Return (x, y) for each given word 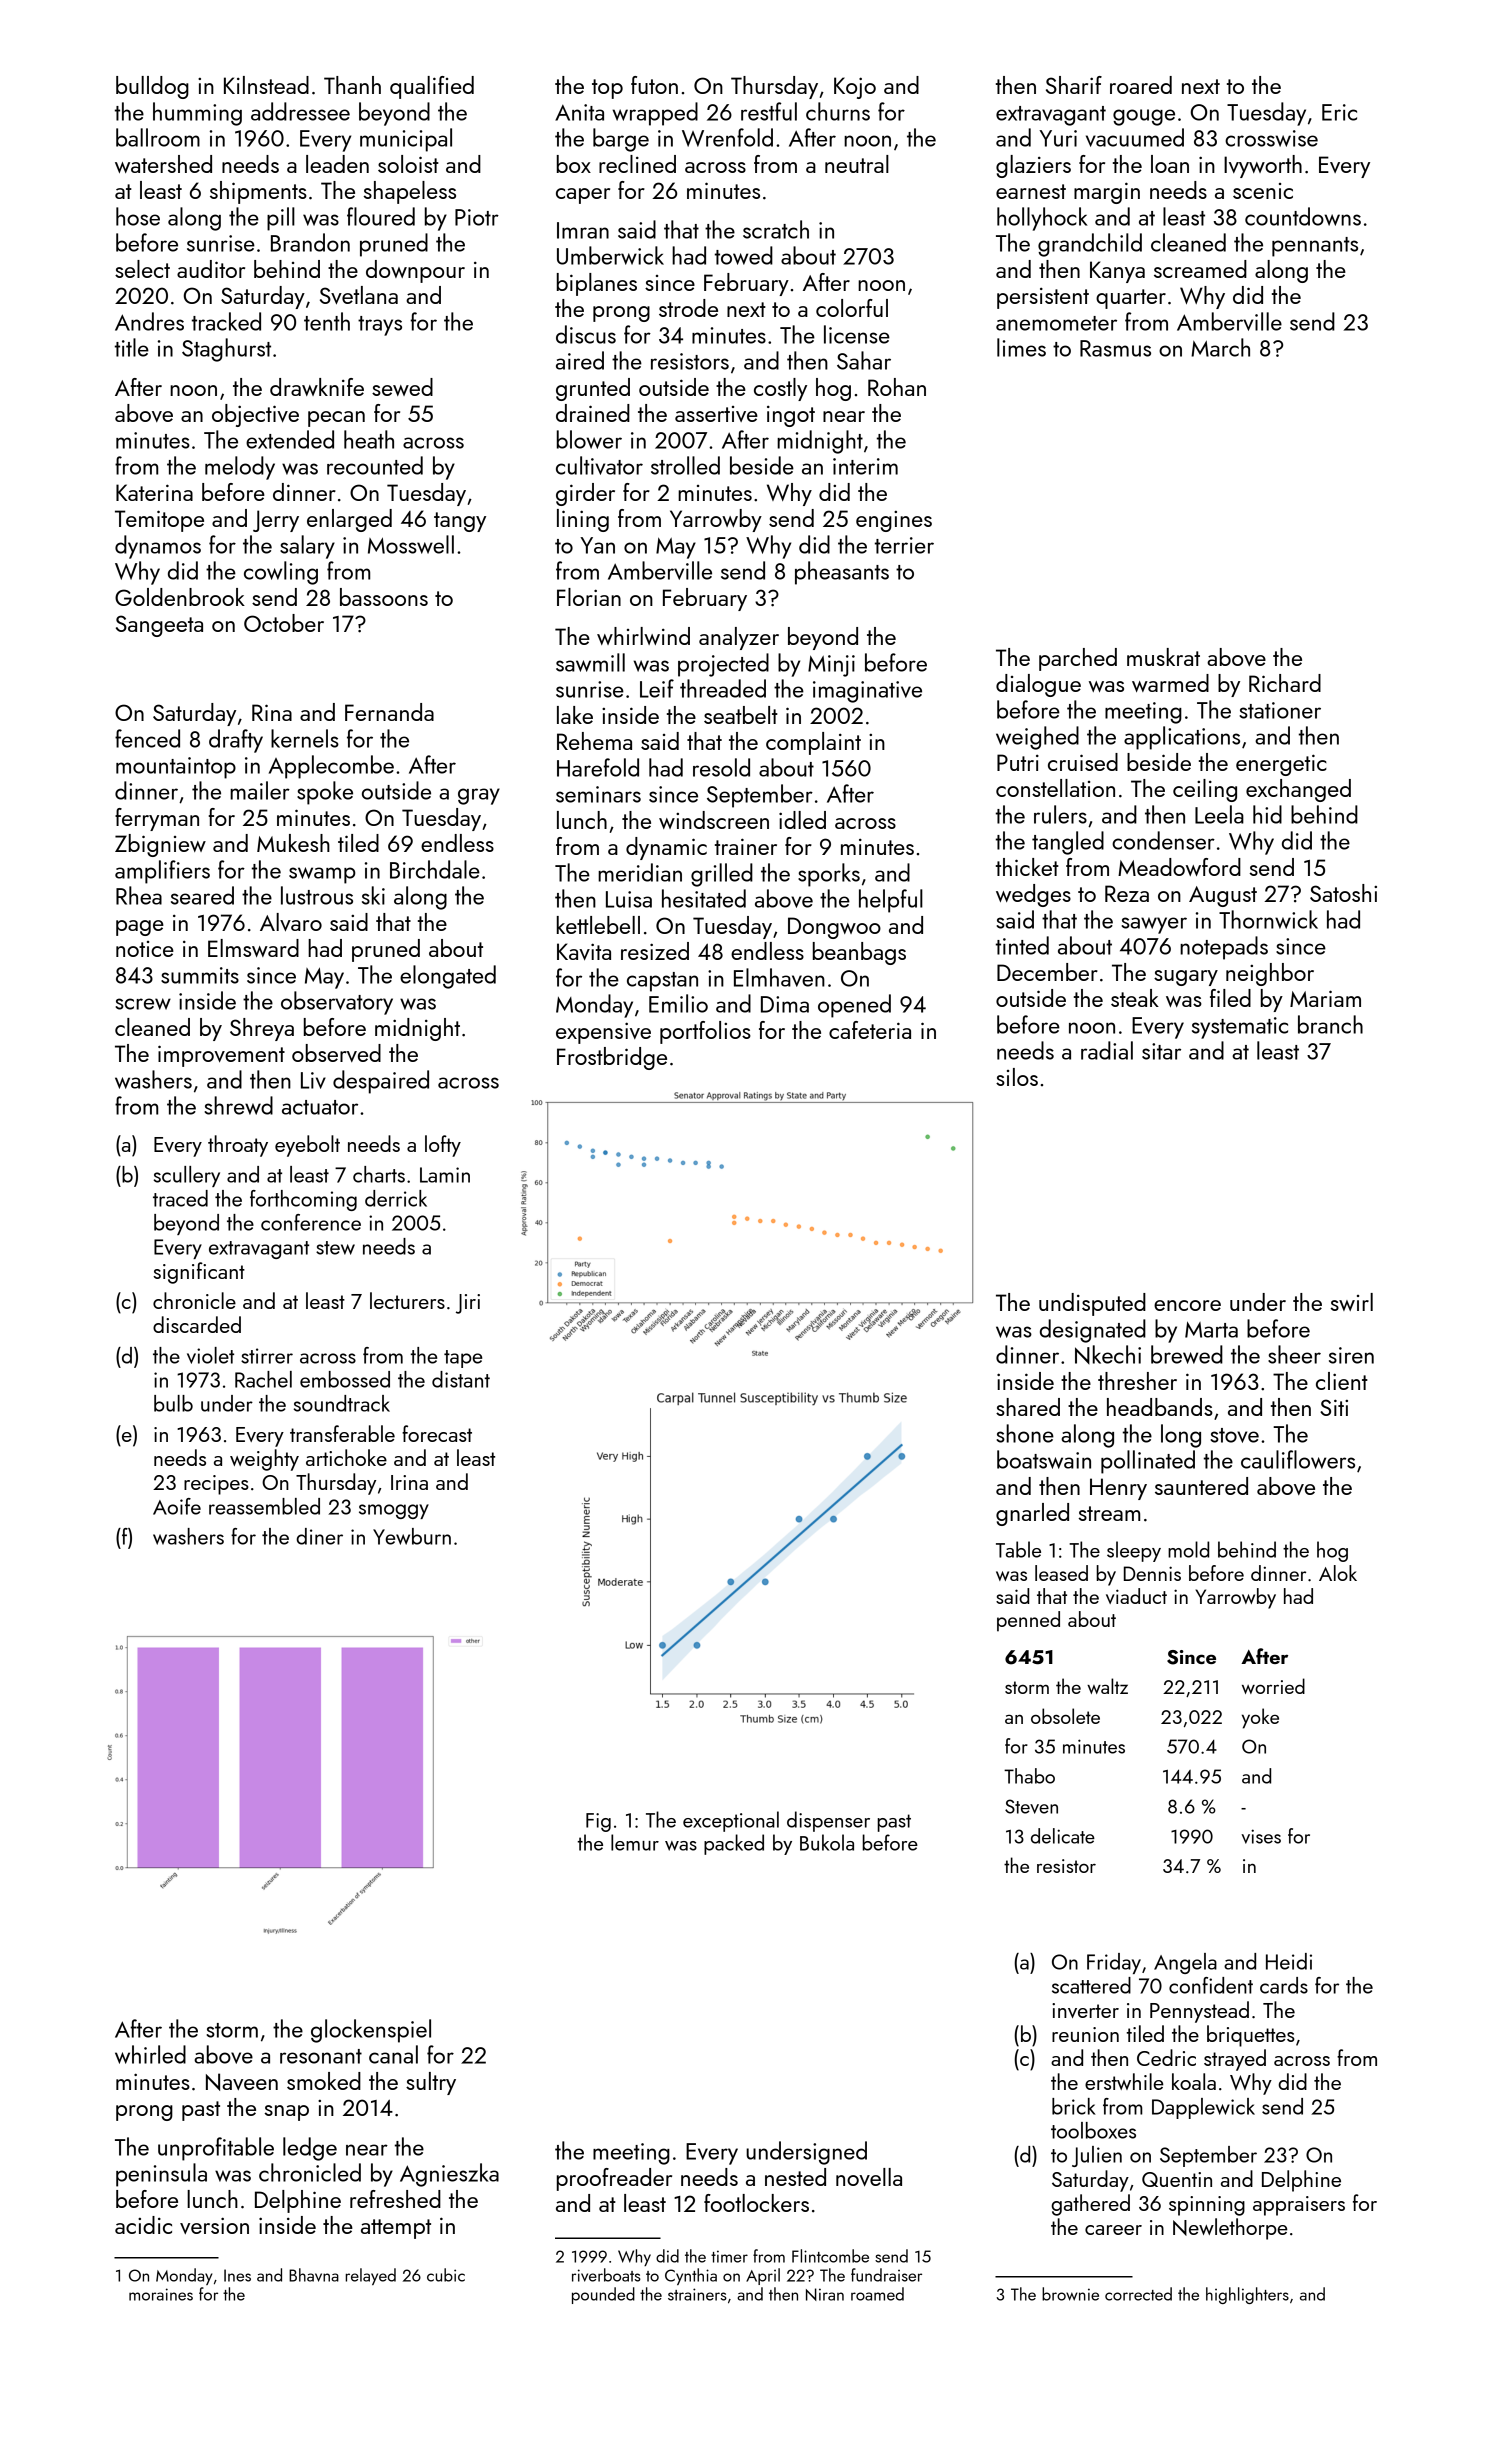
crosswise (1271, 138)
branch (1330, 1024)
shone (1025, 1433)
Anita (579, 112)
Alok (1338, 1573)
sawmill (590, 662)
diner (319, 1536)
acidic (143, 2225)
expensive (603, 1033)
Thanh (352, 85)
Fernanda (389, 712)
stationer (1280, 710)
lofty (443, 1146)
